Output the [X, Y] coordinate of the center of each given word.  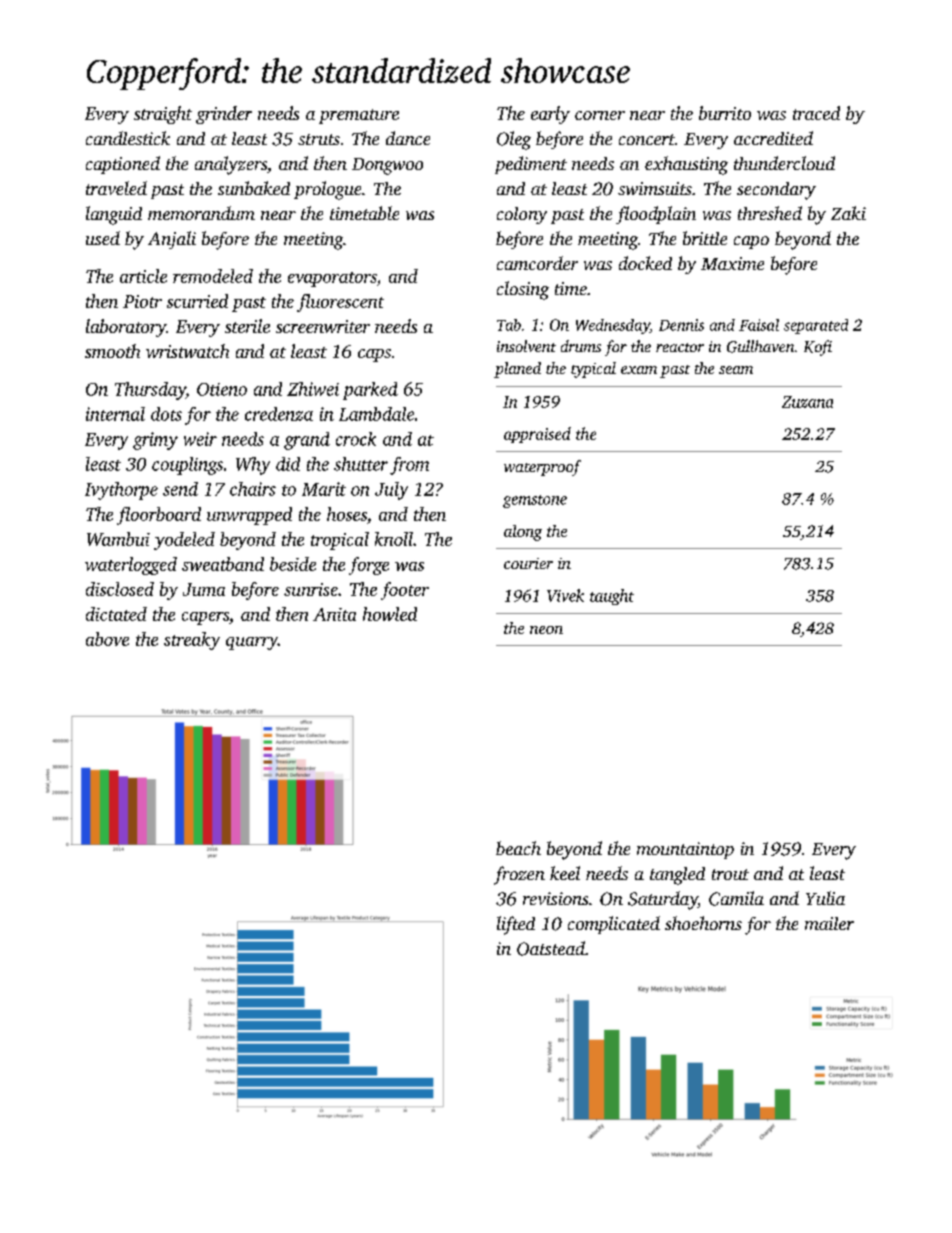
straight [163, 115]
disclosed [120, 589]
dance [408, 138]
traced [816, 113]
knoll [394, 539]
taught [612, 597]
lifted [516, 925]
